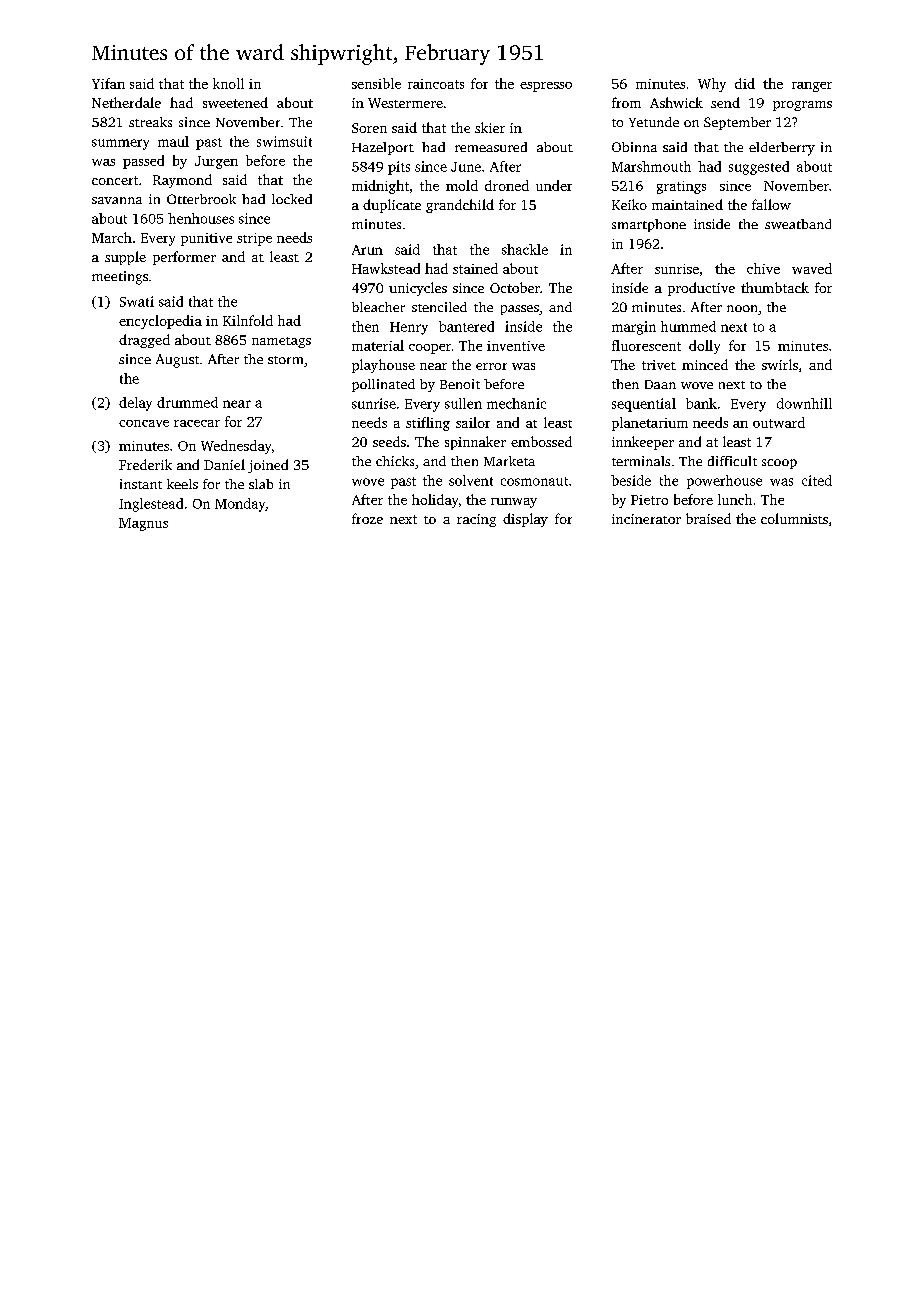 The width and height of the image is (924, 1308). What do you see at coordinates (228, 83) in the image?
I see `knoll` at bounding box center [228, 83].
